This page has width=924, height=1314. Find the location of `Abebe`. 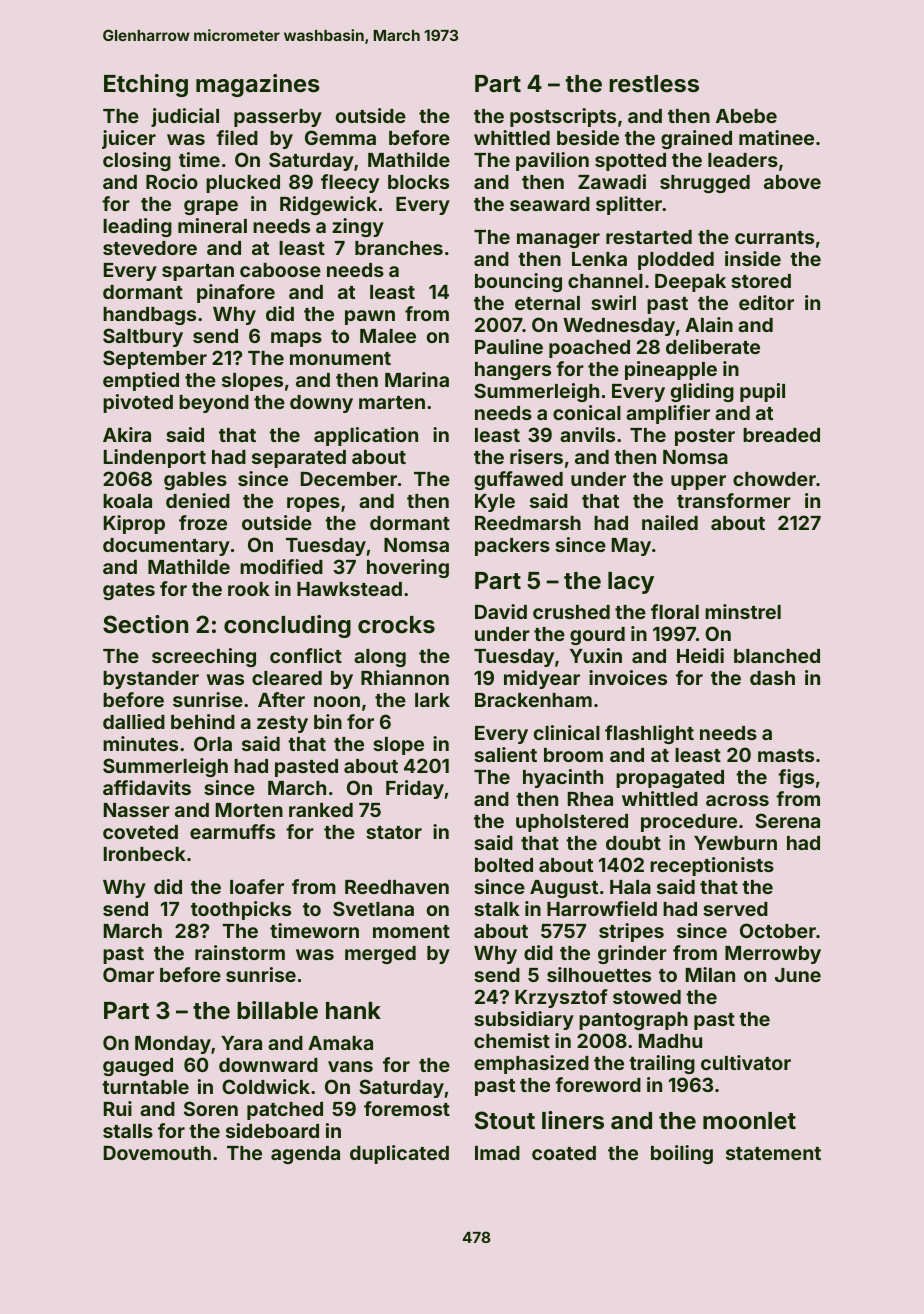

Abebe is located at coordinates (746, 116).
